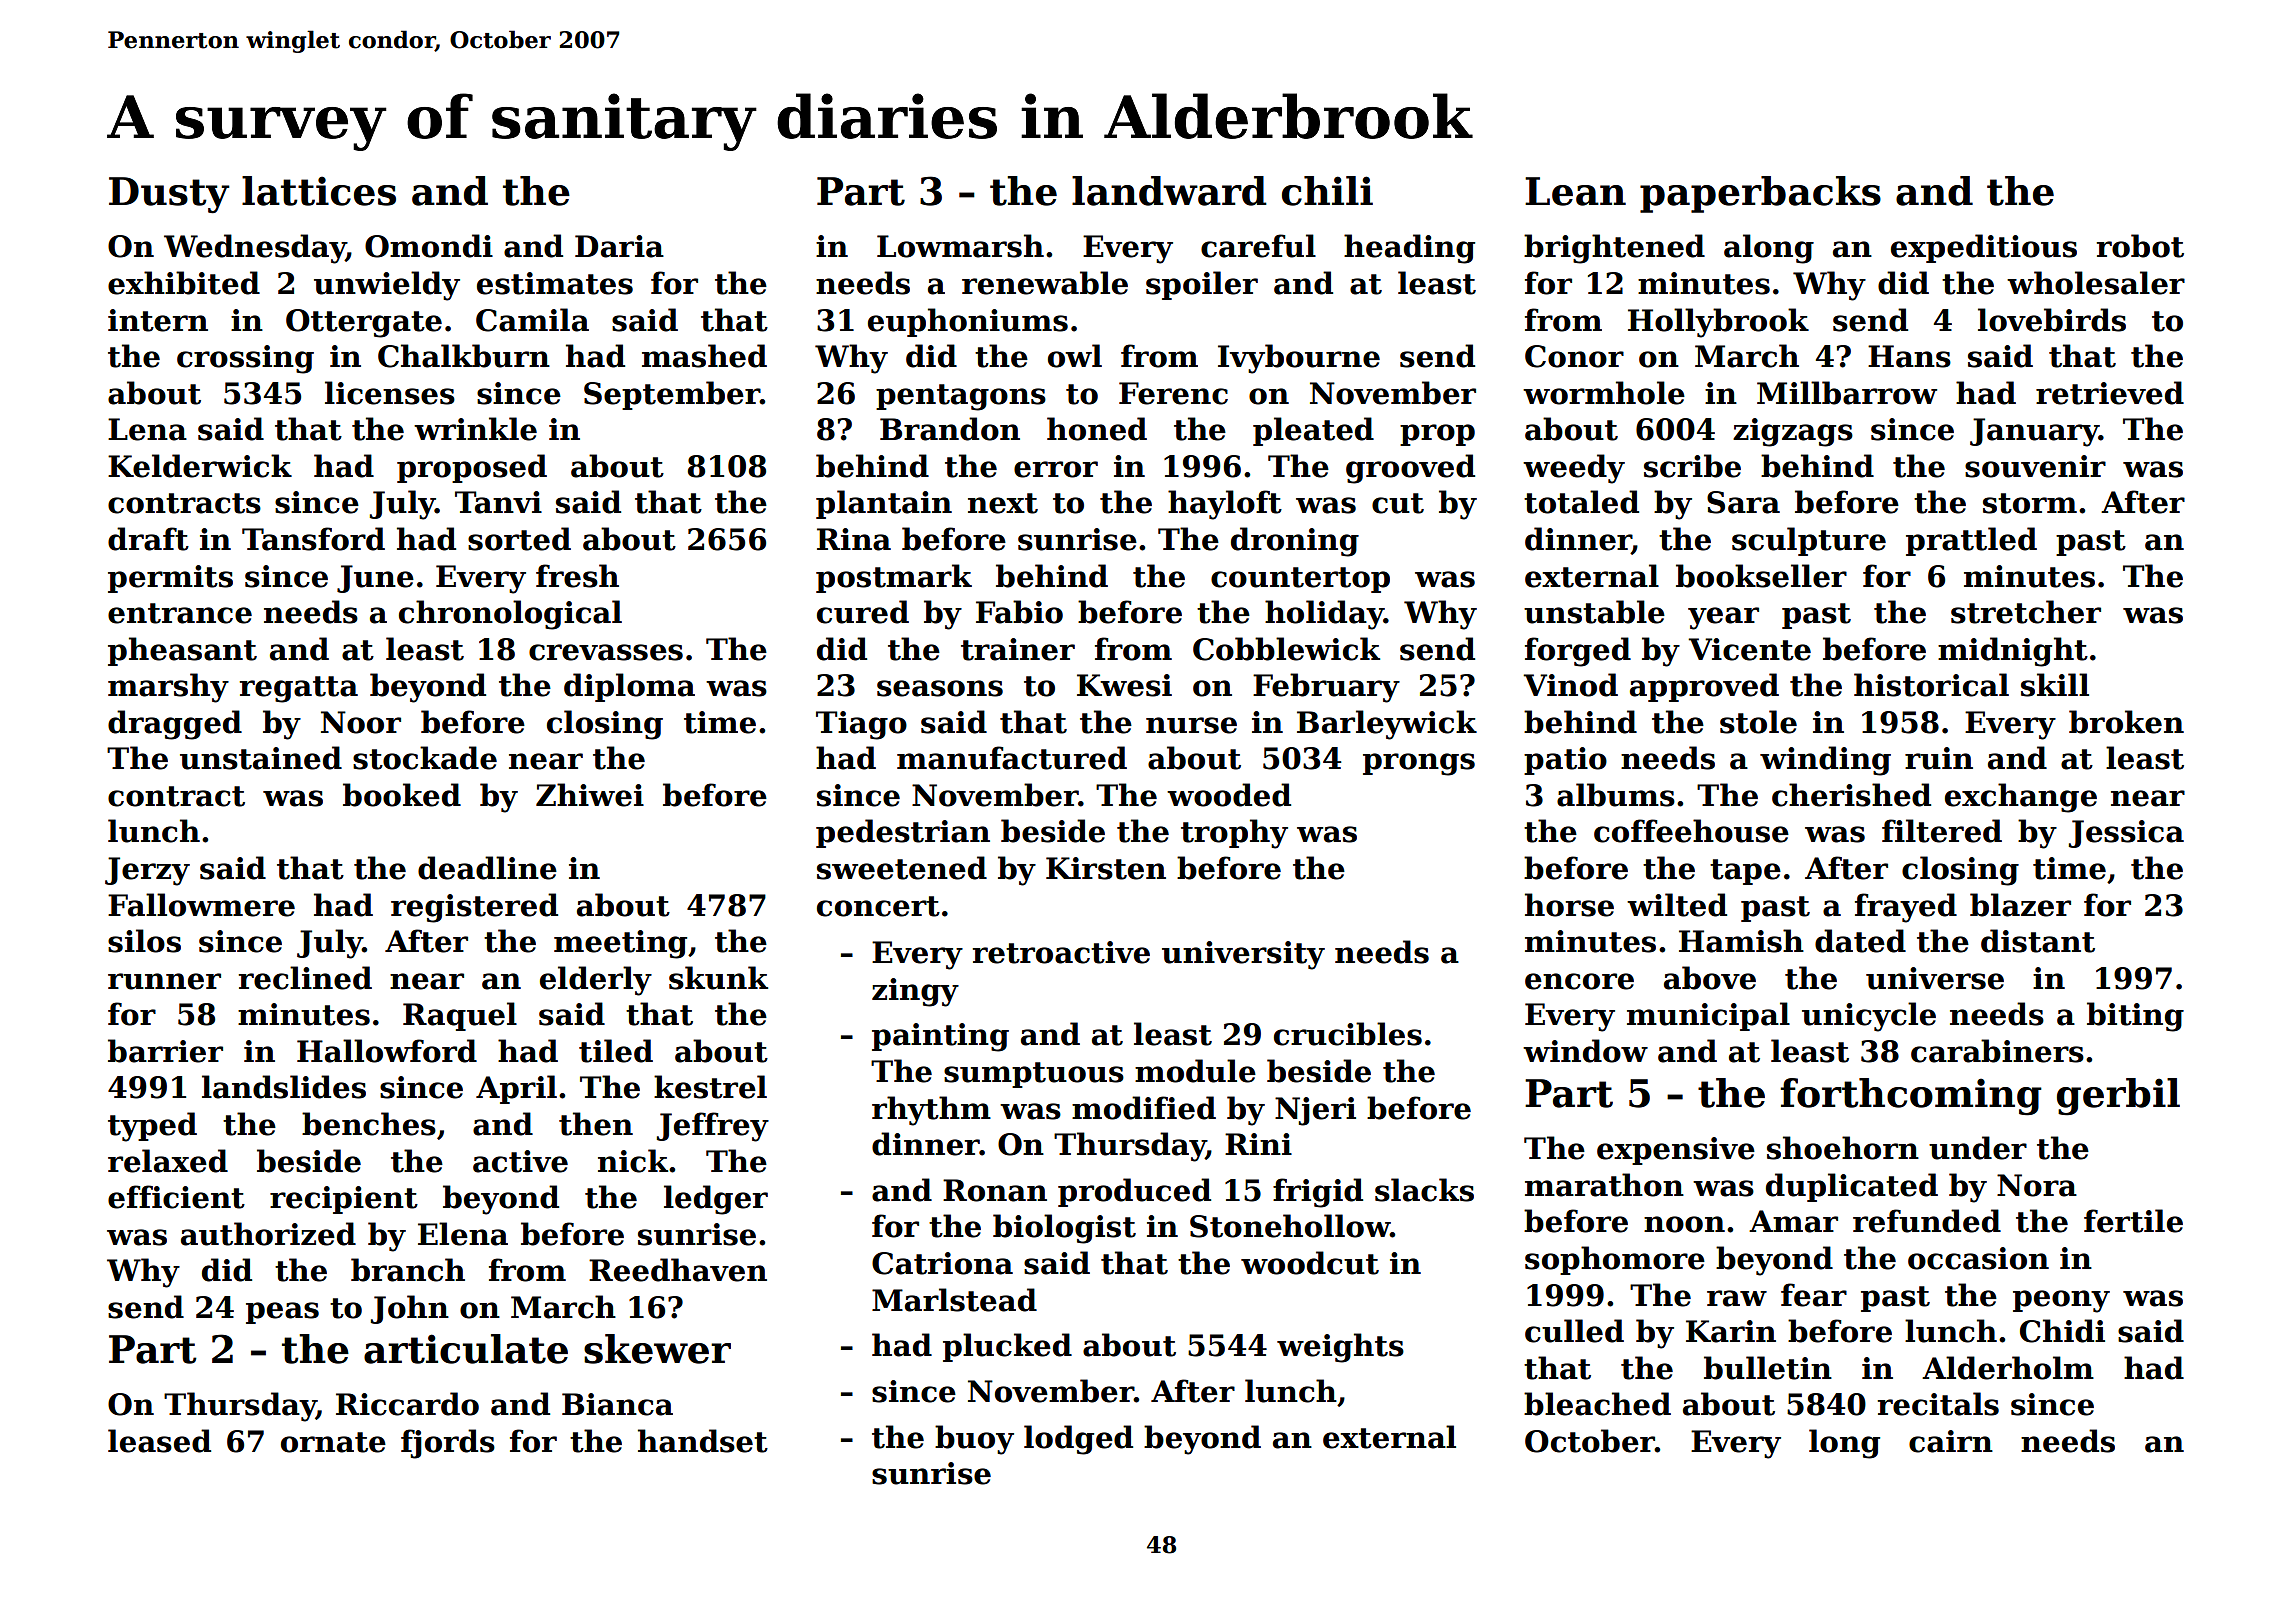 This image has height=1620, width=2292. I want to click on university, so click(1243, 955).
